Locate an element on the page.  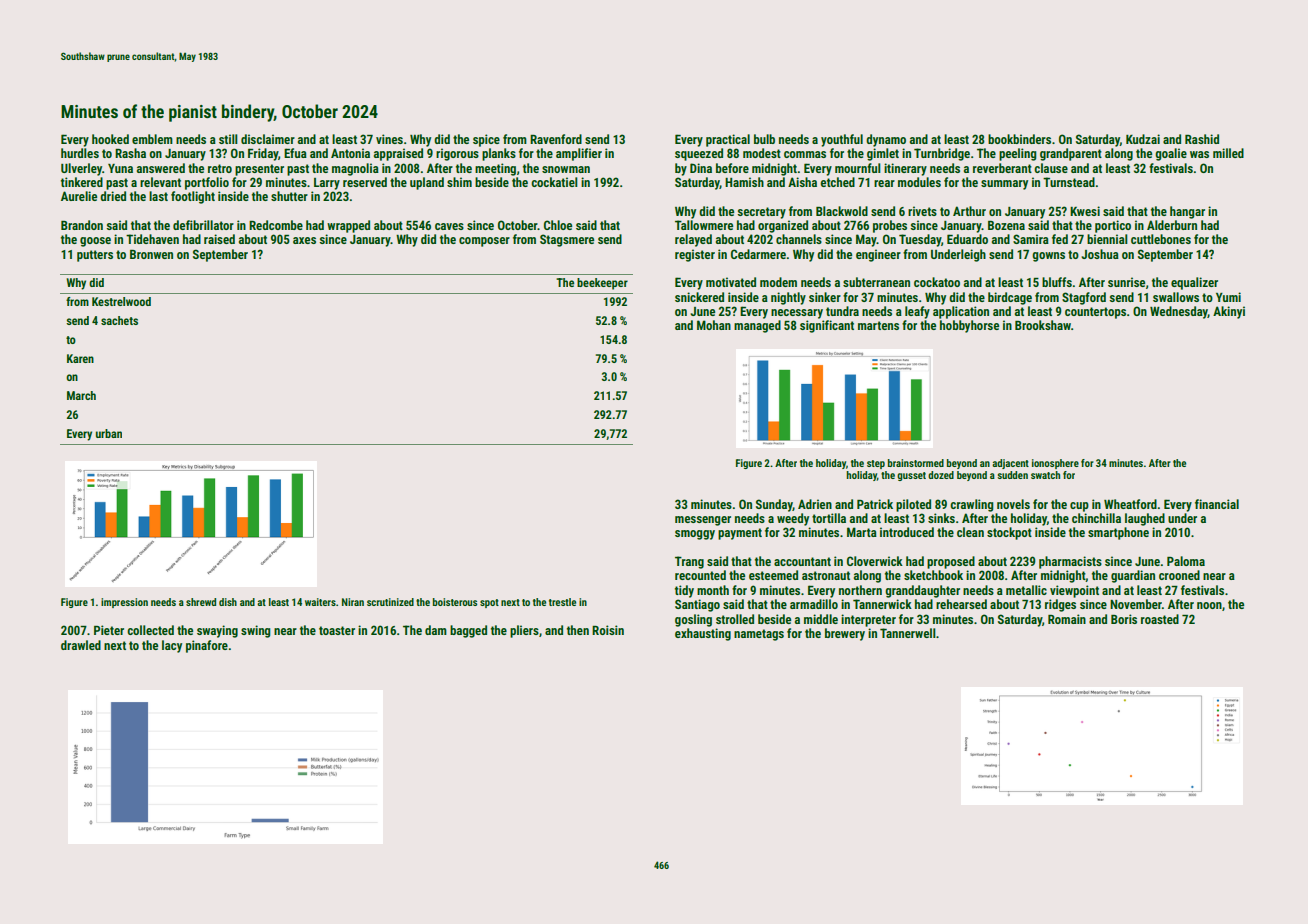
practical is located at coordinates (728, 140).
